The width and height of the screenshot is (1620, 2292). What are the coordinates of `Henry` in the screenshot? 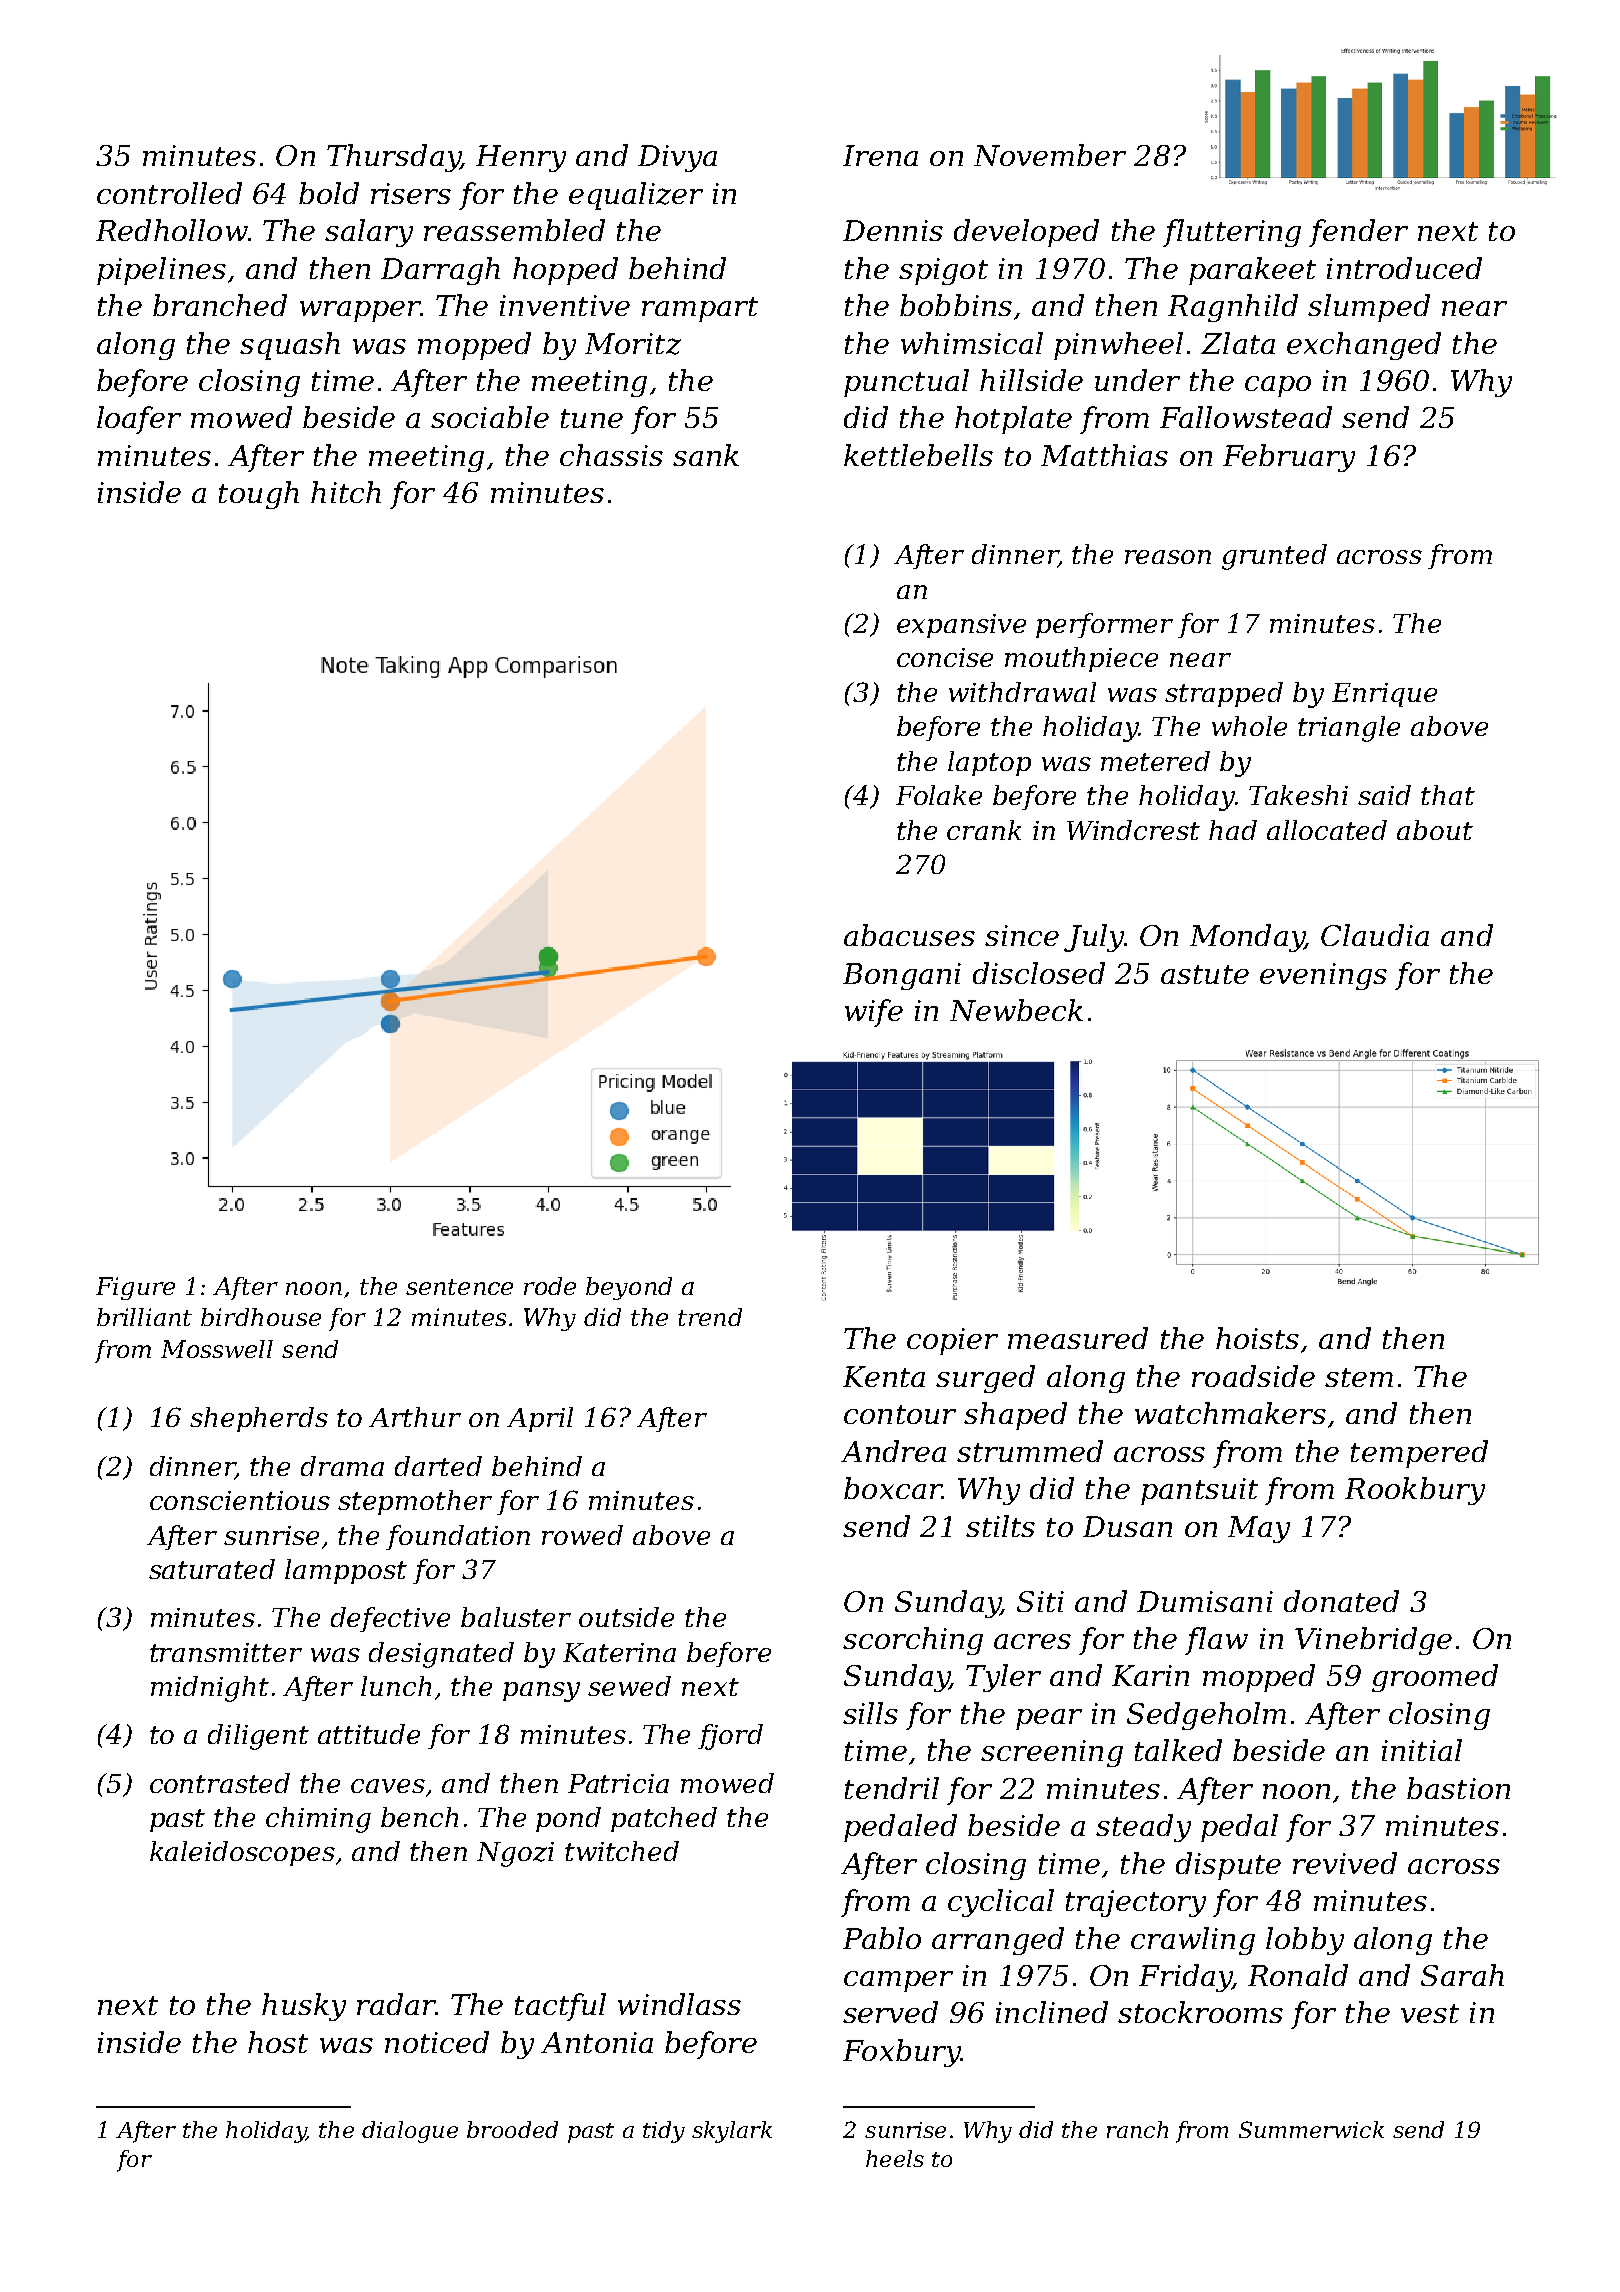 It's located at (521, 158).
